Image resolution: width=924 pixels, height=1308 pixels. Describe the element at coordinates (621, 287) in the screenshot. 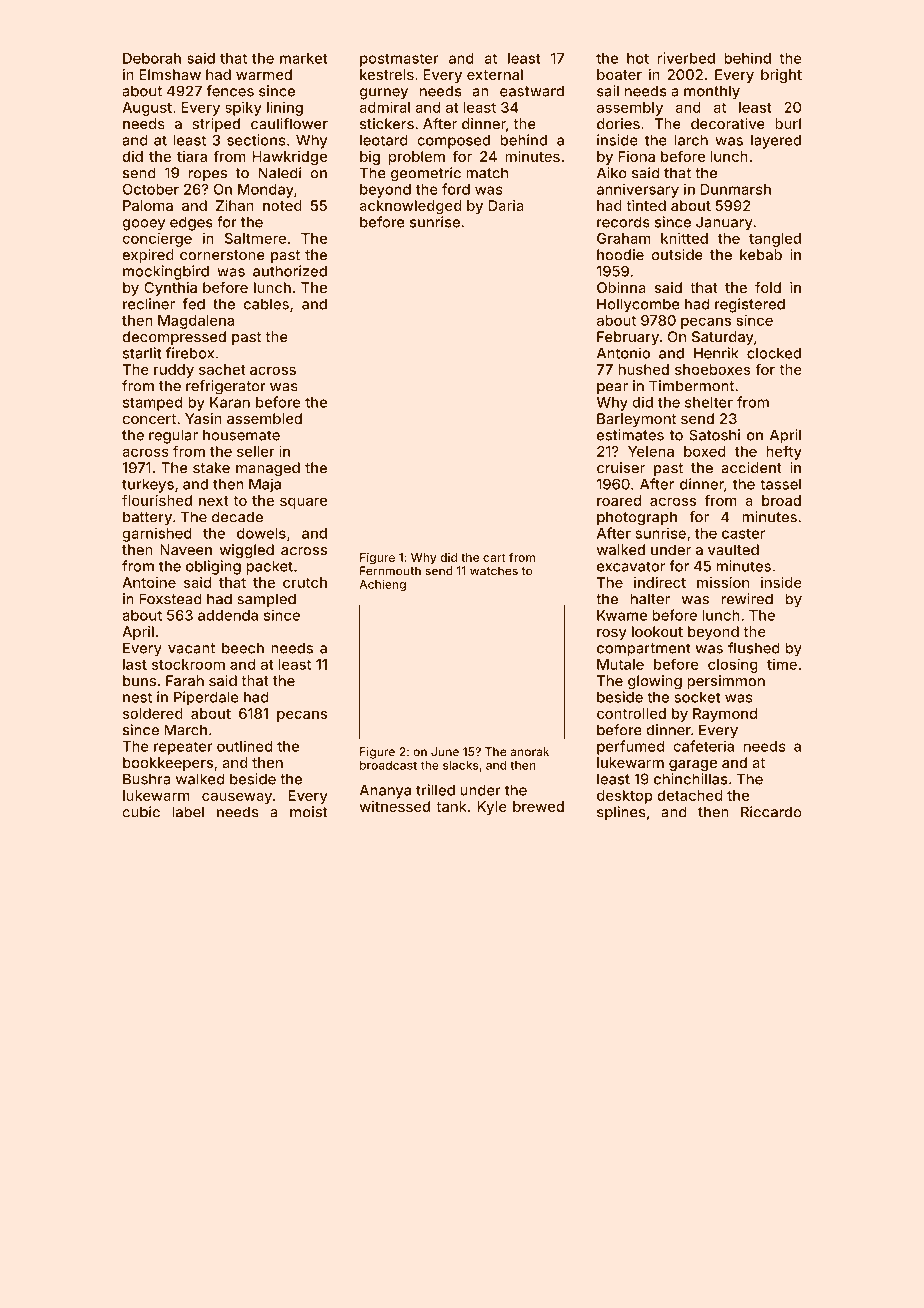

I see `Obinna` at that location.
